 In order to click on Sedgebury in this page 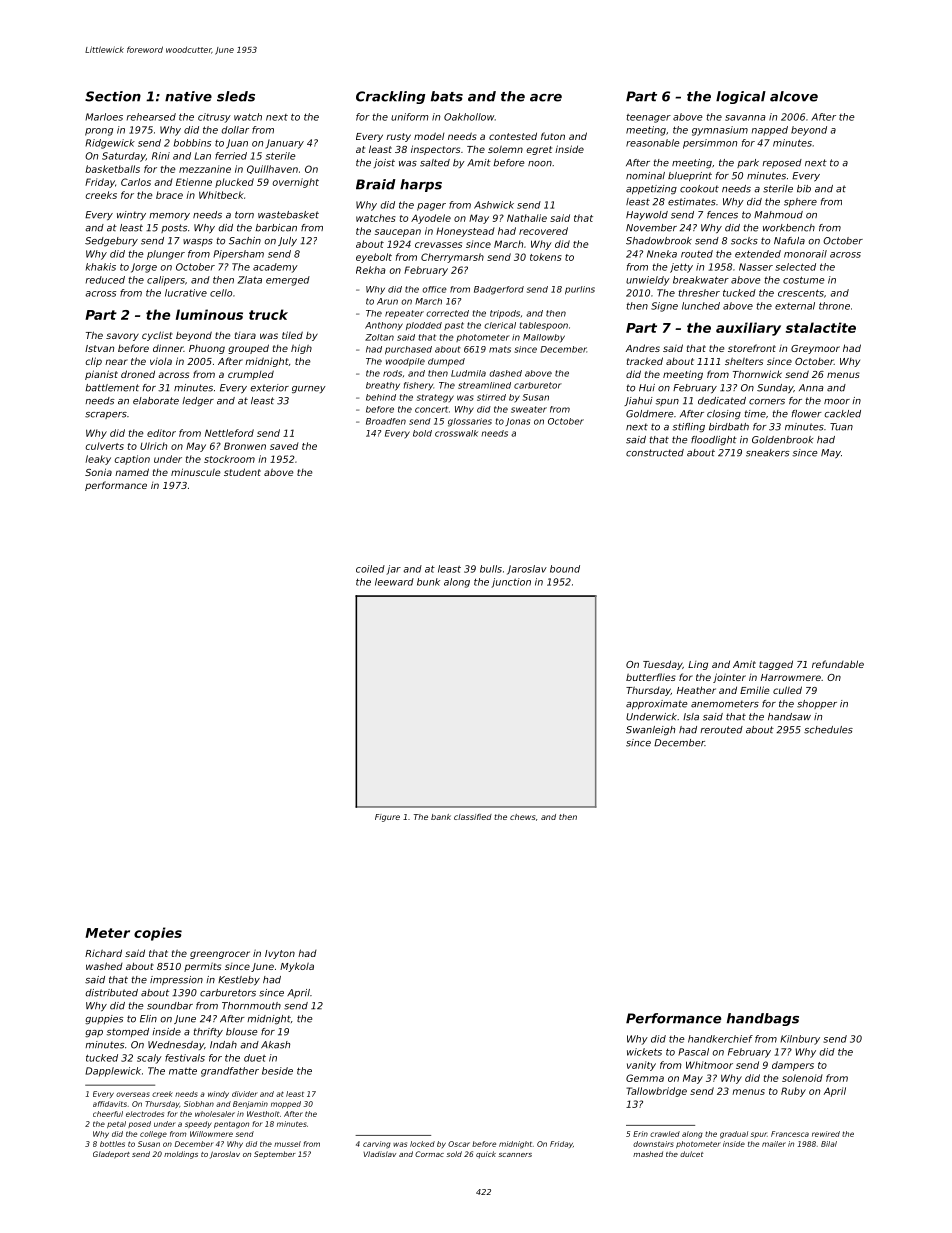, I will do `click(111, 242)`.
